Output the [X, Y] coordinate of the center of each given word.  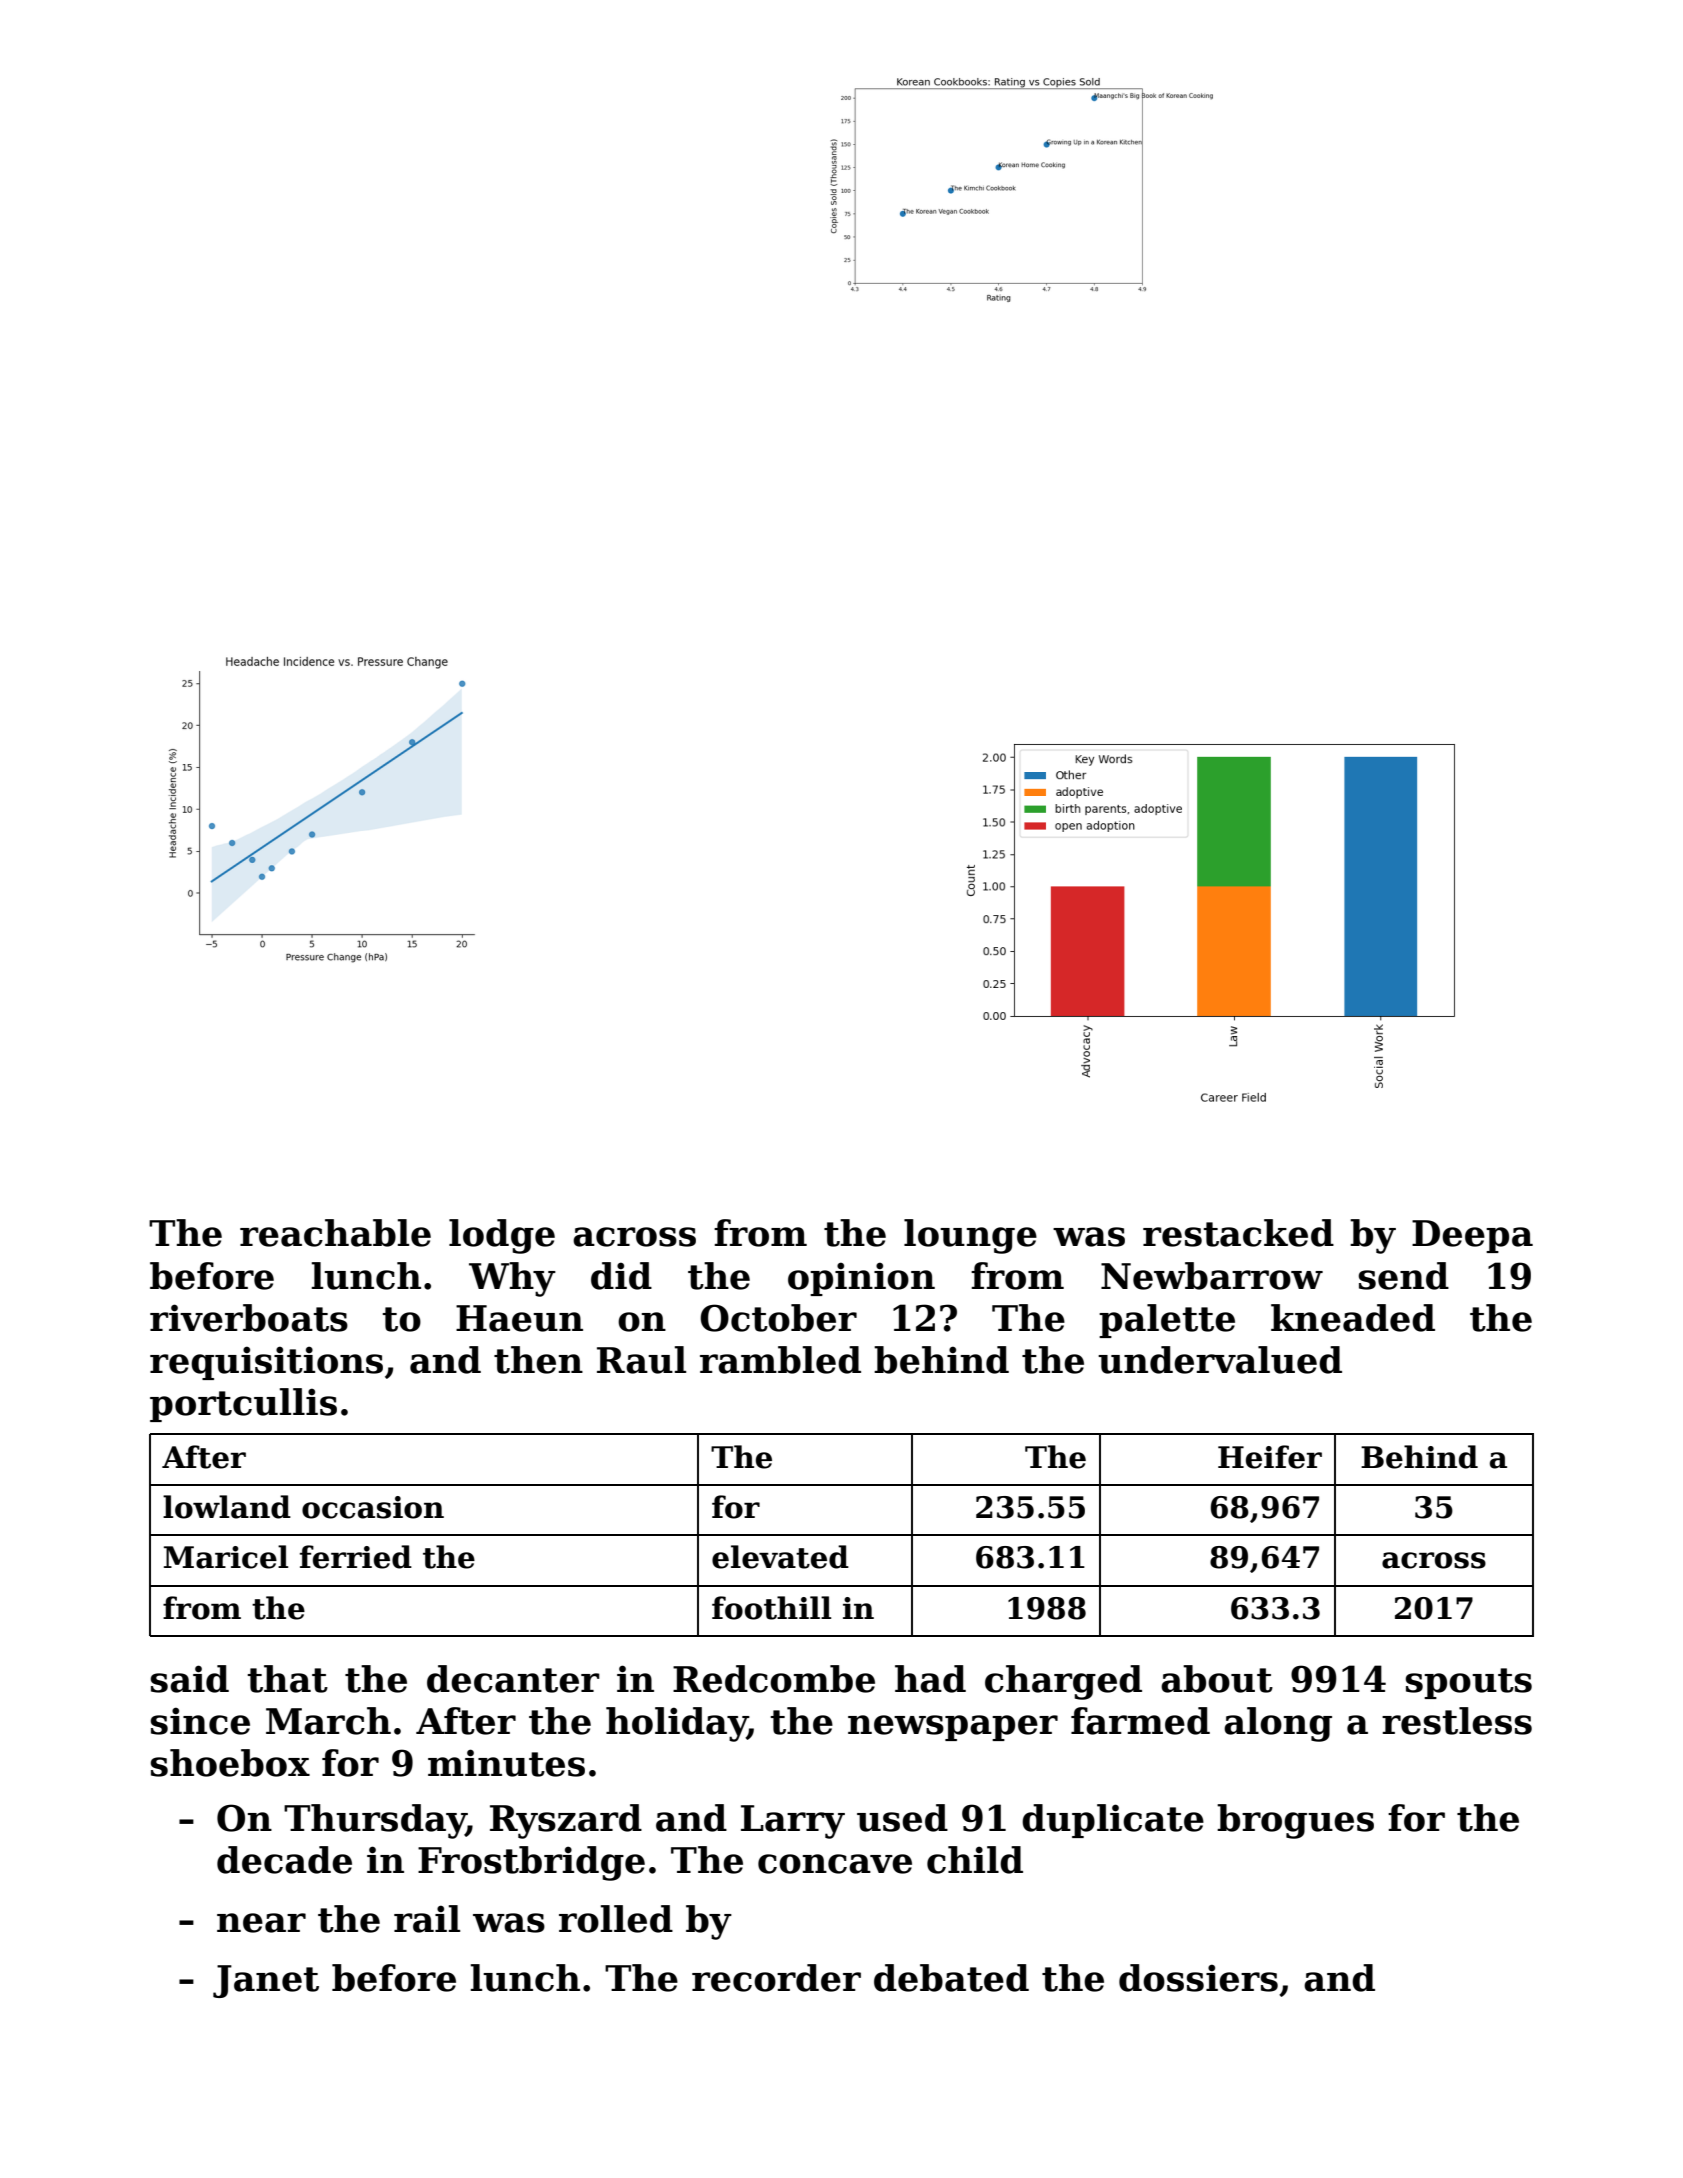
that [287, 1679]
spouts [1469, 1683]
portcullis [243, 1405]
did [621, 1276]
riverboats [249, 1318]
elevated [780, 1557]
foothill [771, 1608]
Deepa [1472, 1236]
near [261, 1923]
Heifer [1270, 1457]
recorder [776, 1978]
